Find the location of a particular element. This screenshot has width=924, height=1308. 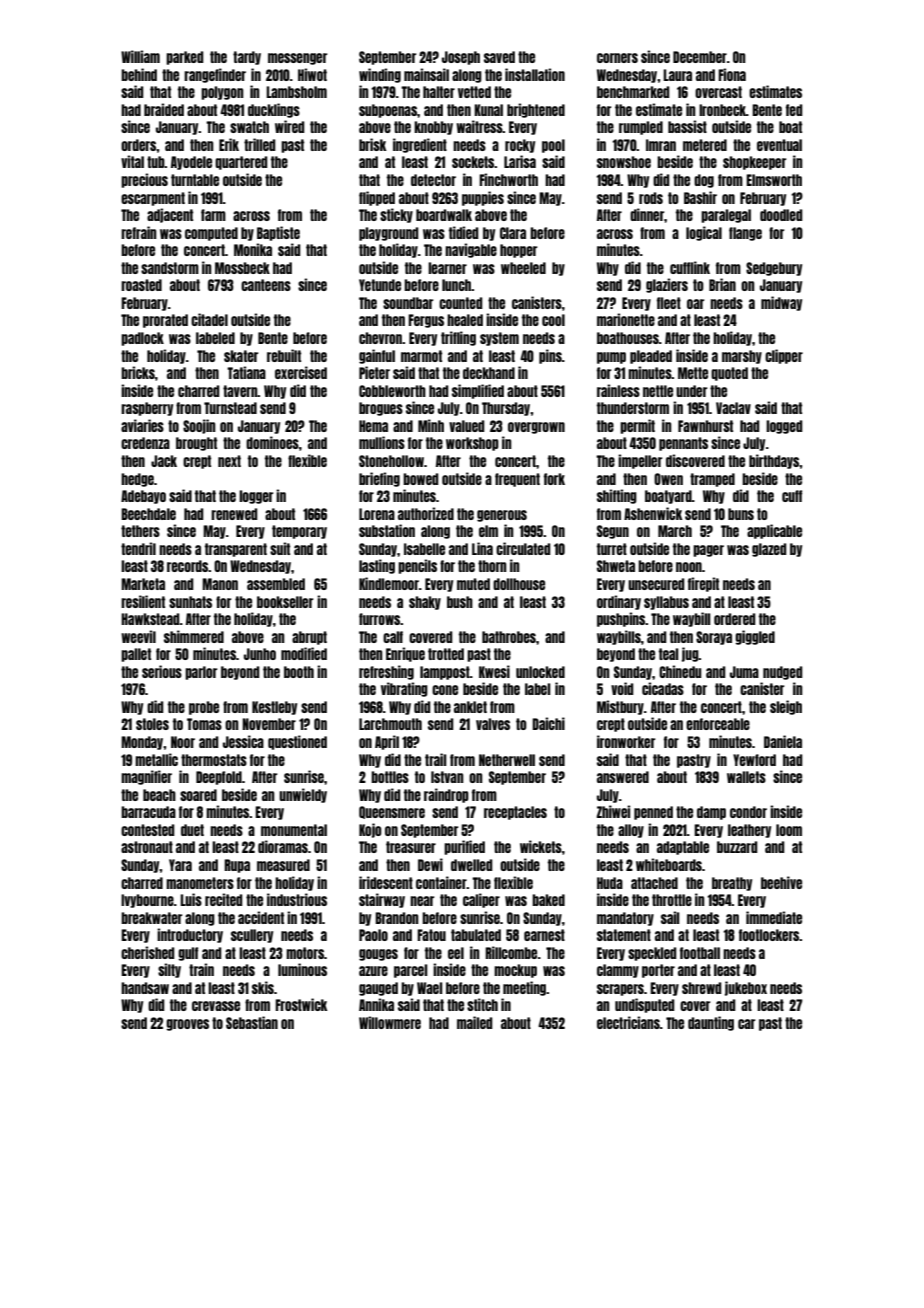

shaky is located at coordinates (425, 603).
